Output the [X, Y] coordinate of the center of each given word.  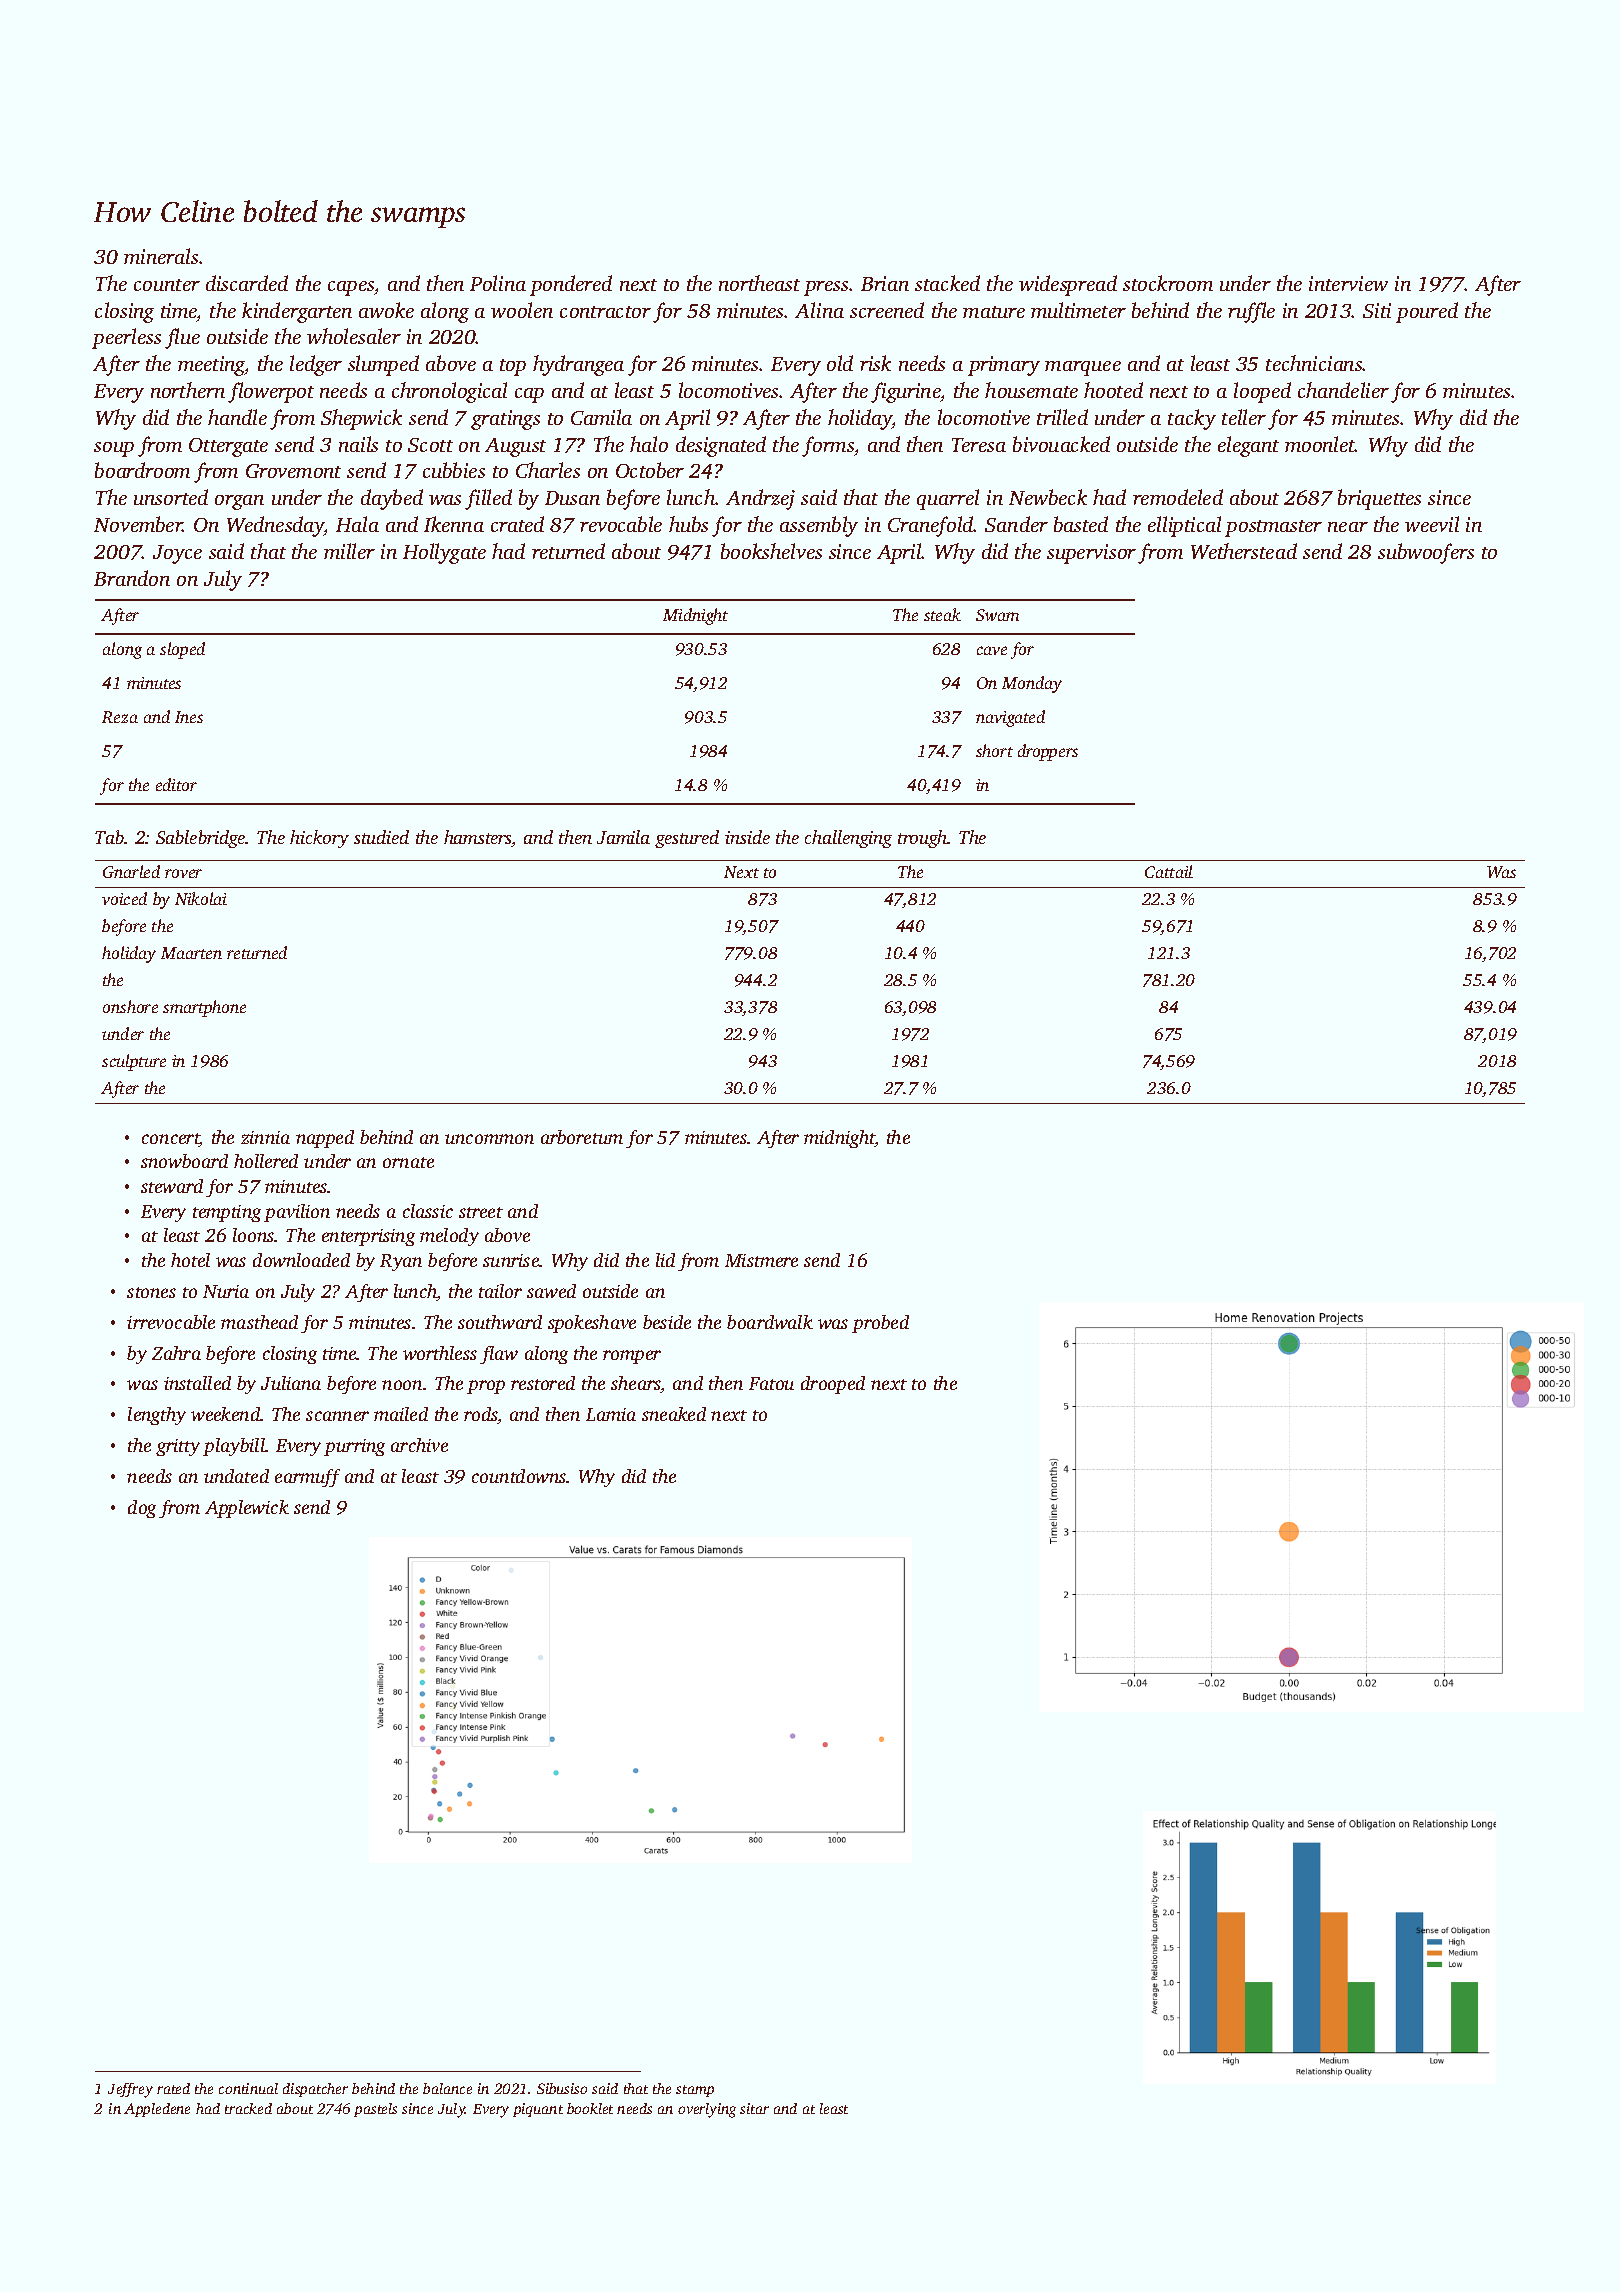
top [513, 367]
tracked [248, 2108]
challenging [848, 839]
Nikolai [201, 898]
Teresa [979, 445]
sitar [754, 2108]
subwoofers [1426, 553]
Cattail [1169, 871]
